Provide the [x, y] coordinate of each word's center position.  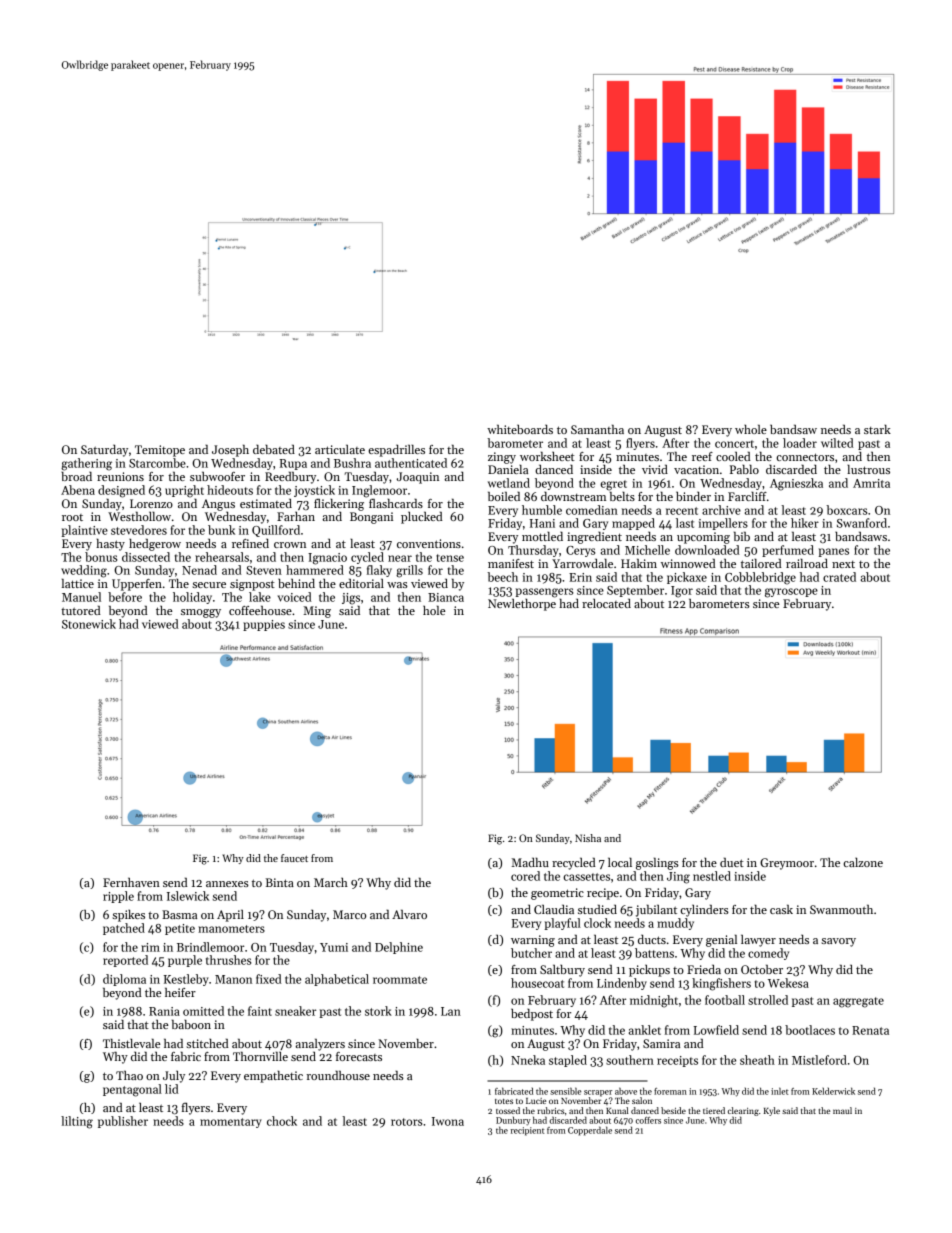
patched [124, 929]
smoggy [201, 613]
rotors [406, 1122]
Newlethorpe [522, 604]
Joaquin [418, 478]
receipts [677, 1061]
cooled [733, 456]
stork [378, 1011]
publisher [123, 1122]
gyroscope [791, 593]
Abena [78, 490]
